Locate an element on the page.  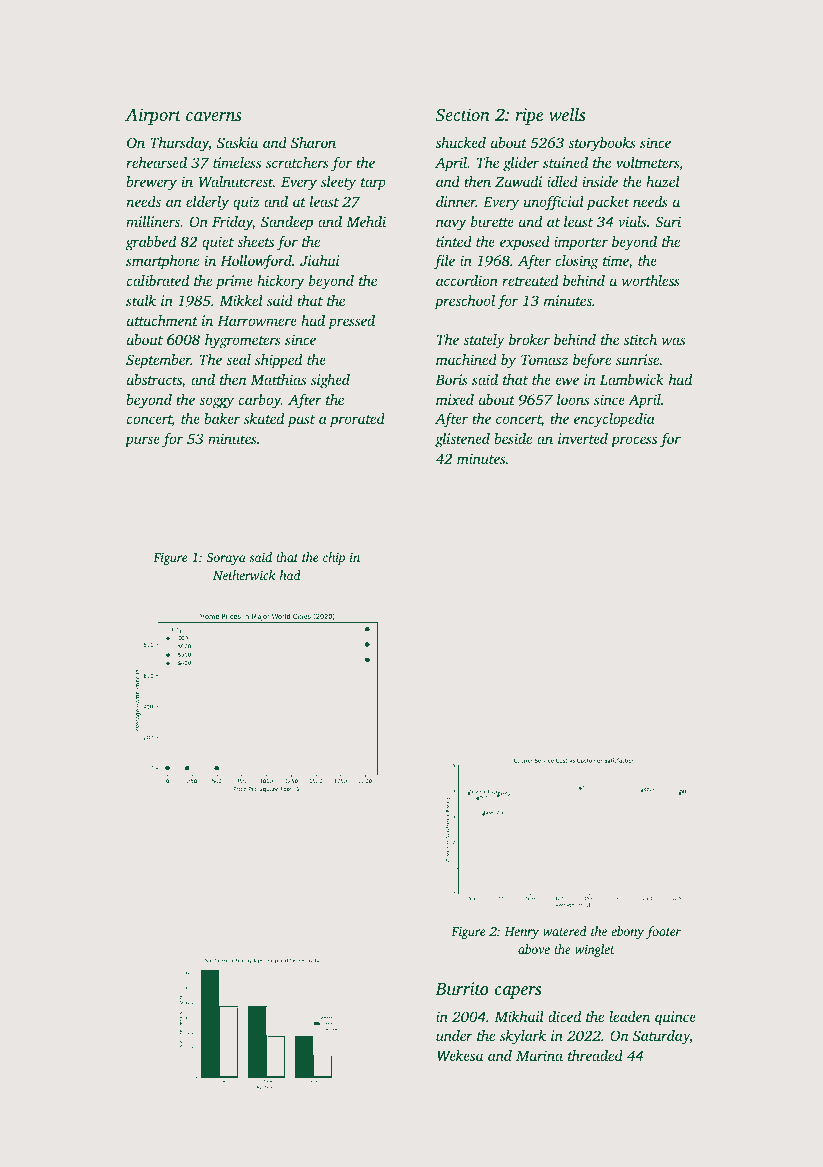
Netherwick is located at coordinates (244, 575).
